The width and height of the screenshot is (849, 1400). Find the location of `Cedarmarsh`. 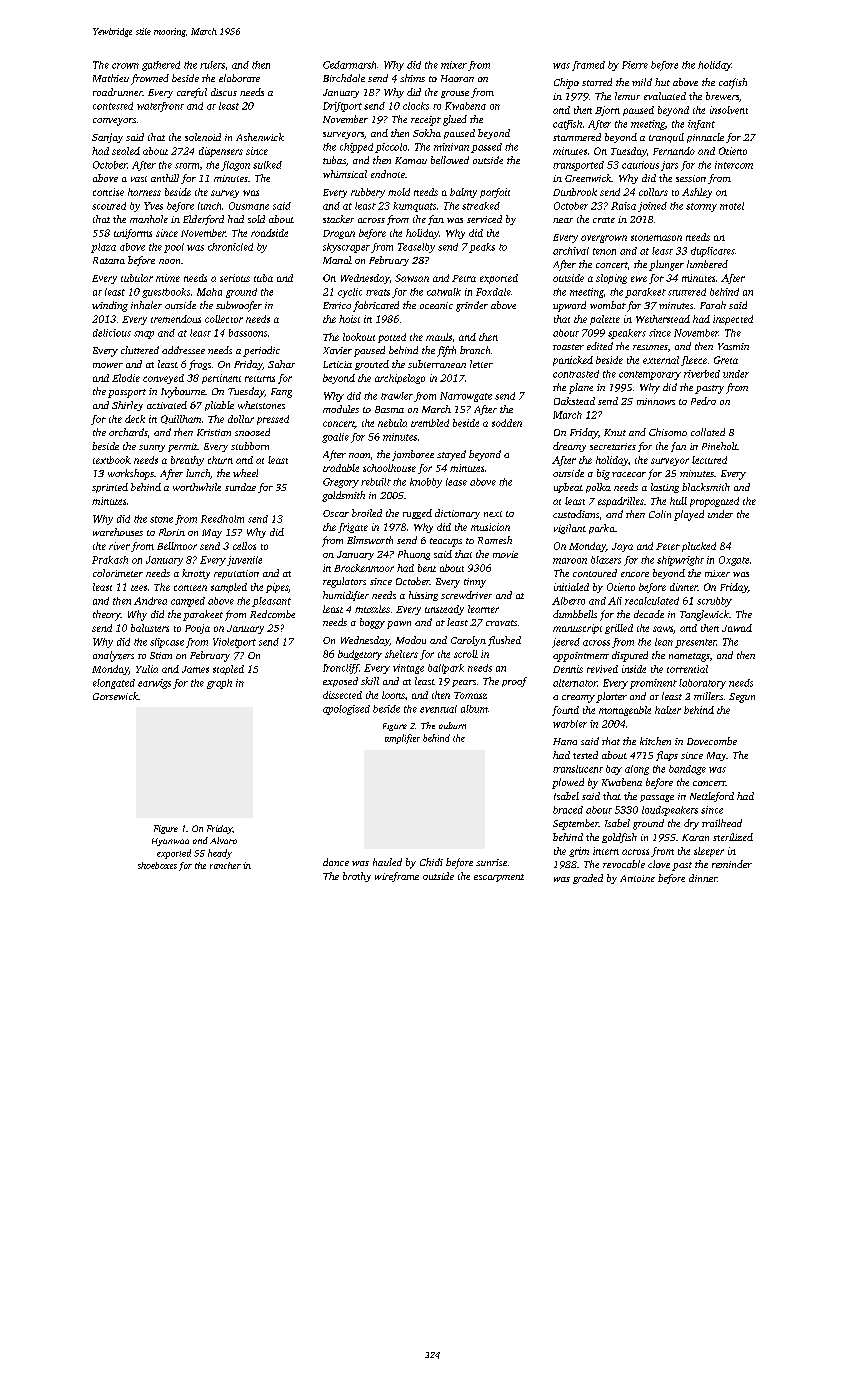

Cedarmarsh is located at coordinates (349, 65).
